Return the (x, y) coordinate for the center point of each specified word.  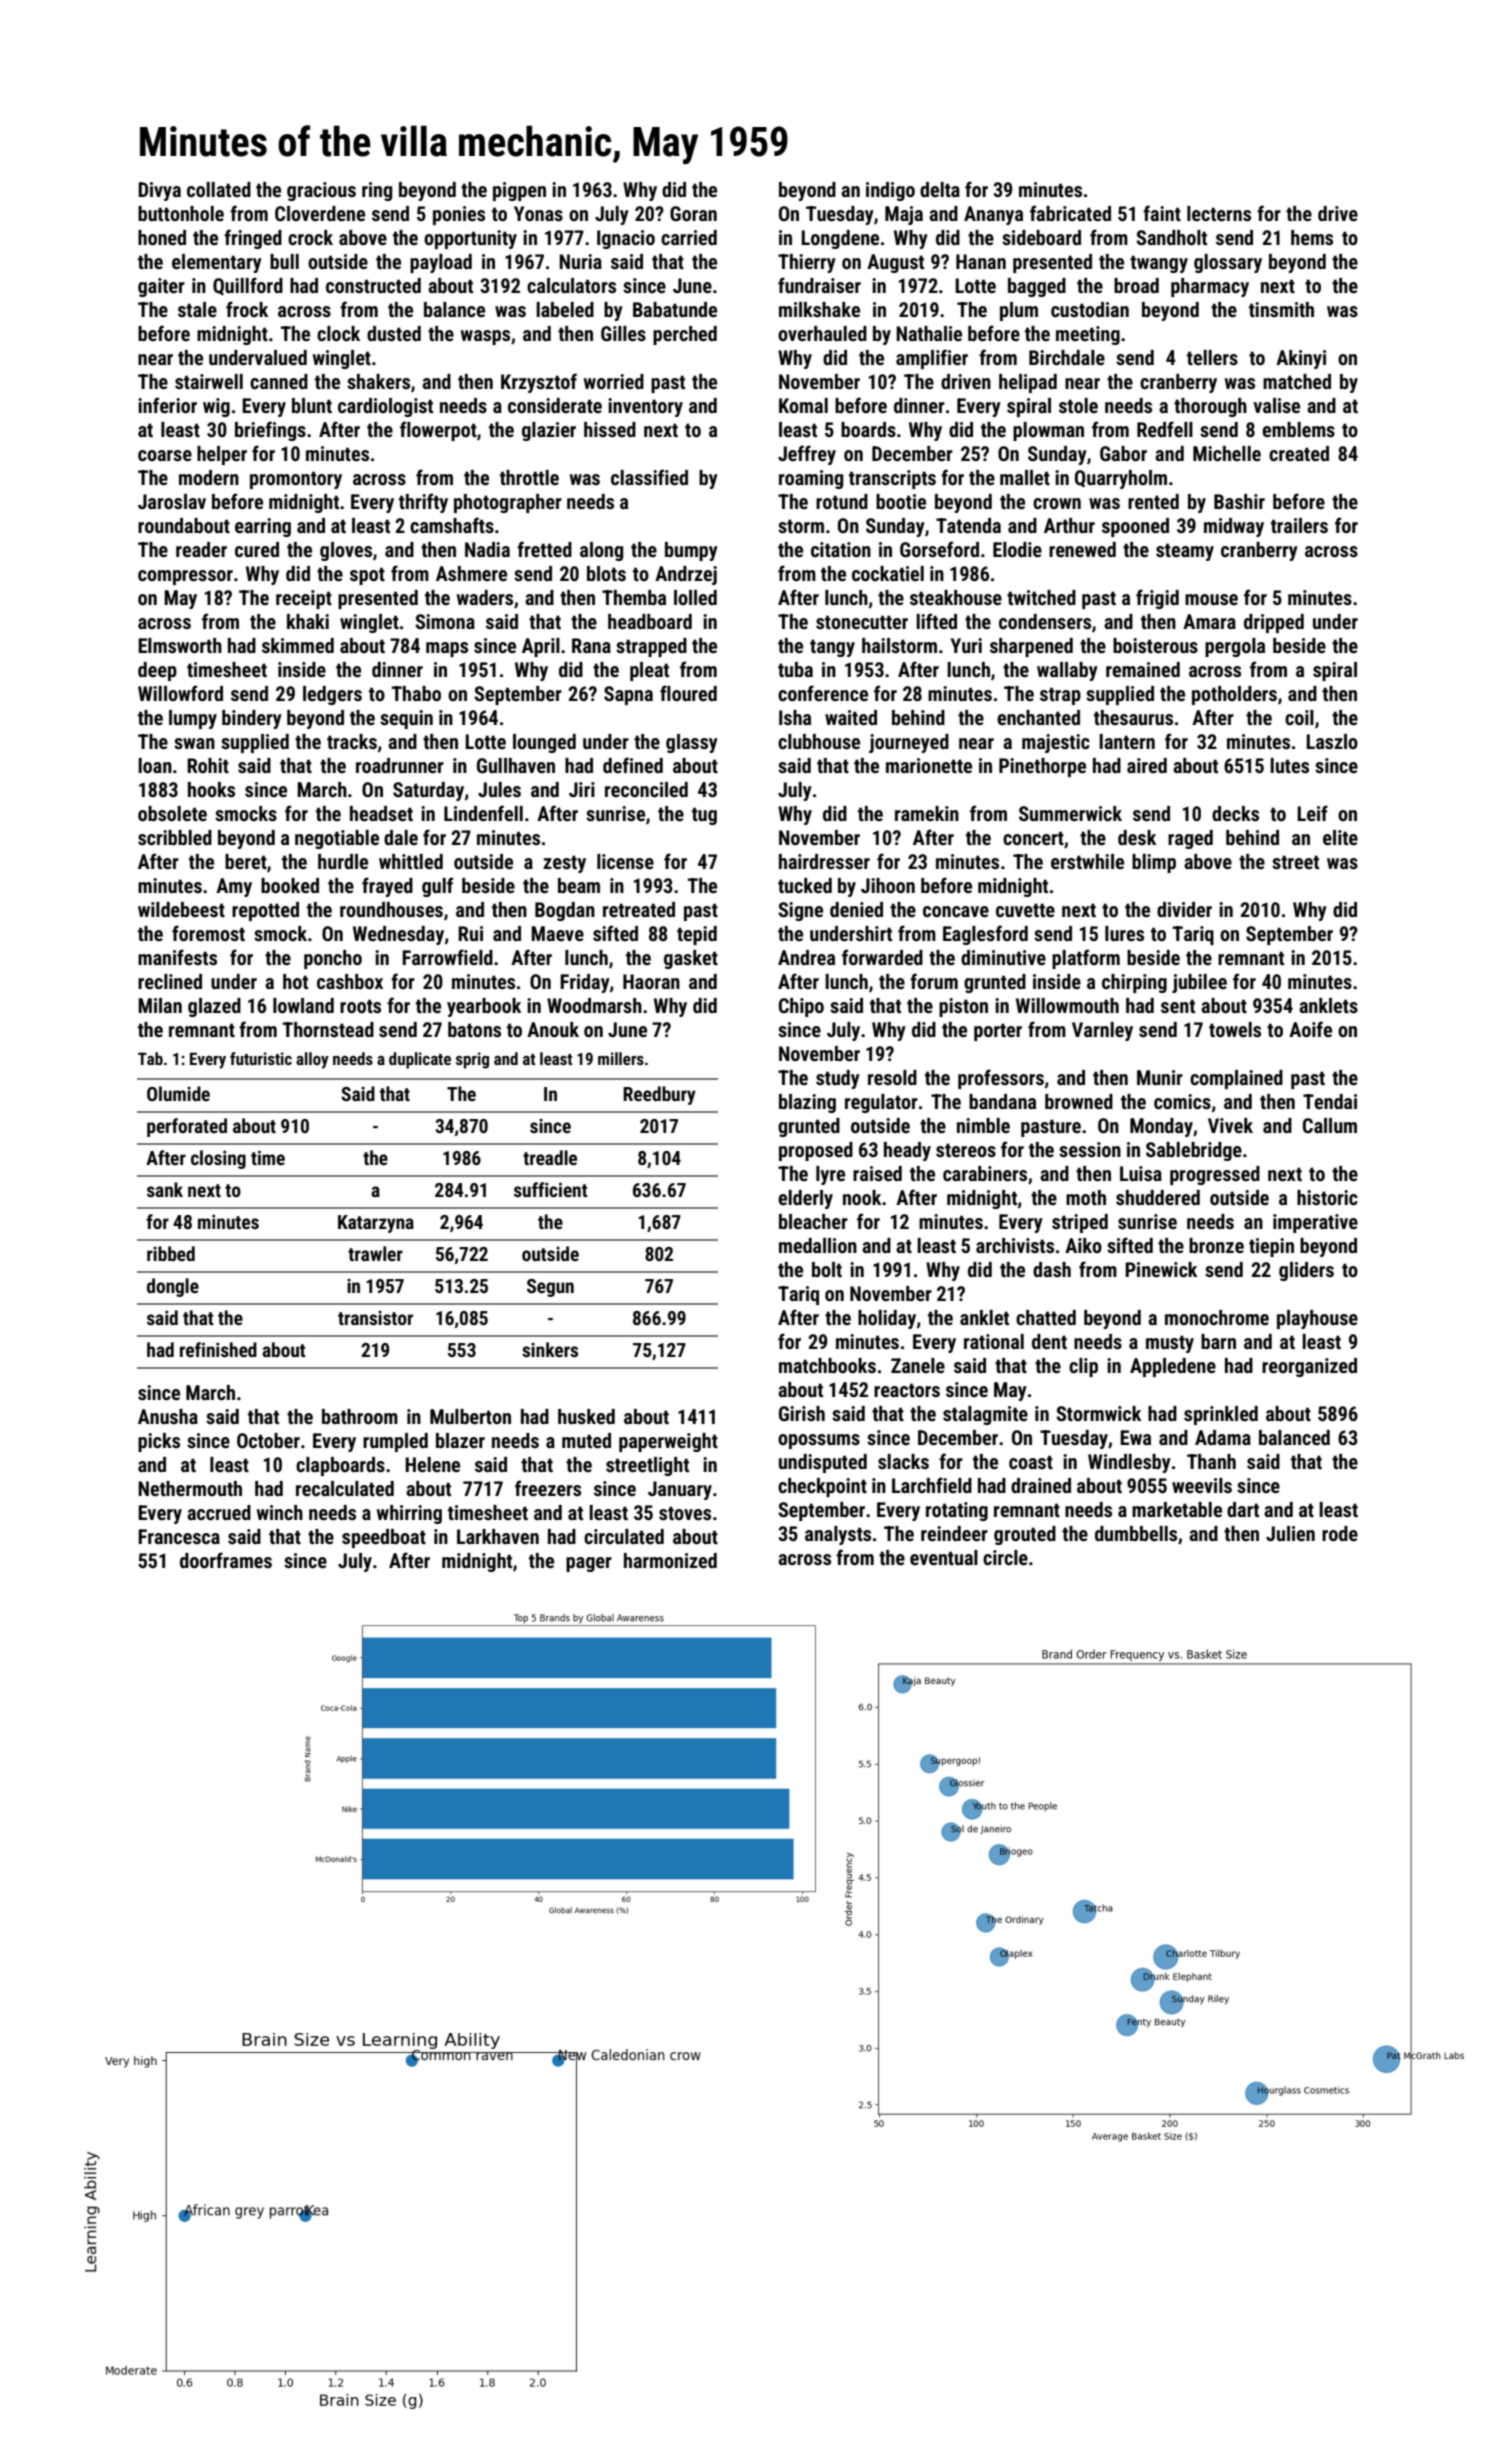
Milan (160, 1005)
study (838, 1079)
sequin (406, 719)
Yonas (538, 213)
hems (1312, 237)
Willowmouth (1067, 1005)
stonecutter (862, 622)
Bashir (1239, 501)
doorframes (226, 1560)
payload (441, 263)
